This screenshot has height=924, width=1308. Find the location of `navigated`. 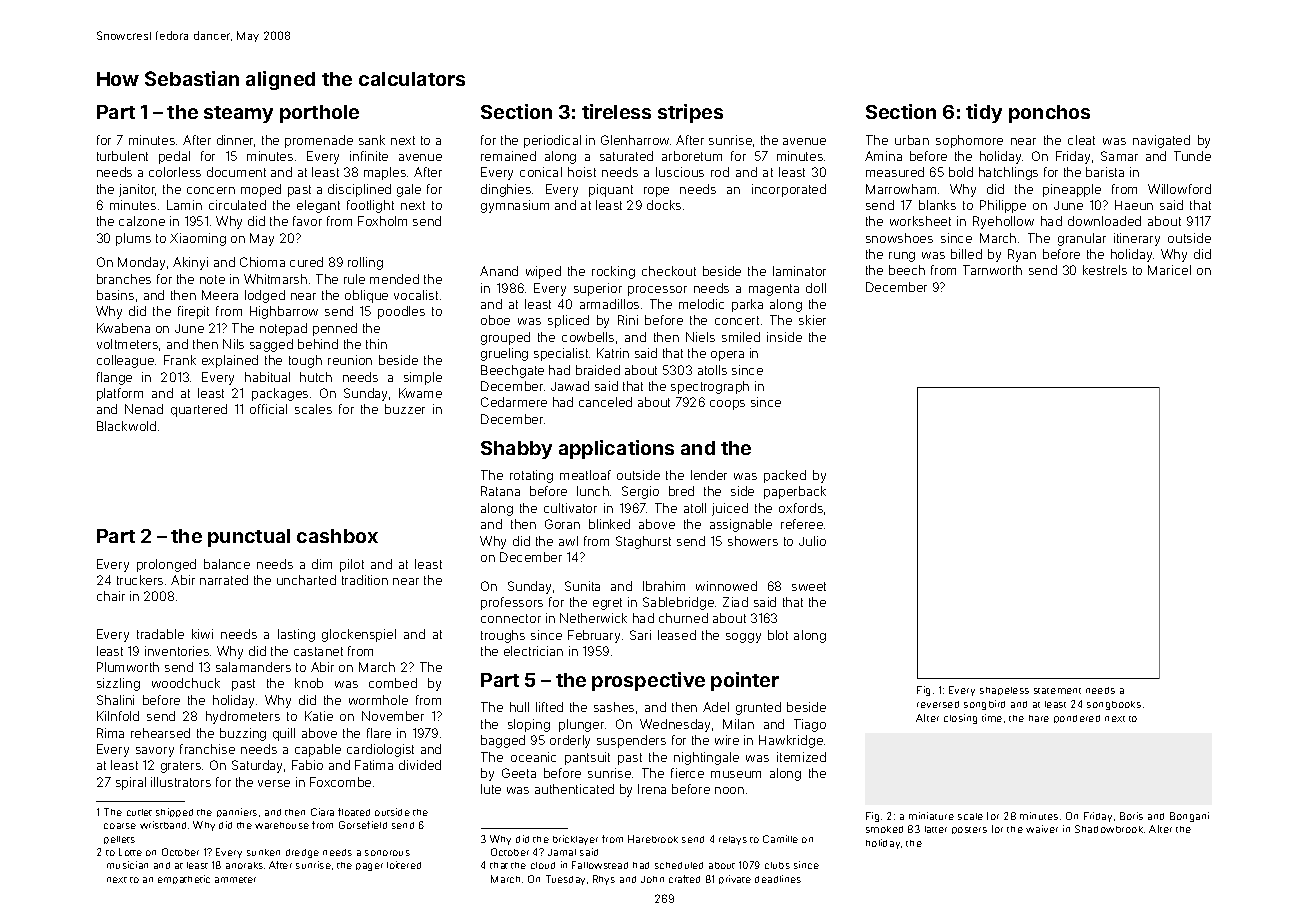

navigated is located at coordinates (1161, 141).
